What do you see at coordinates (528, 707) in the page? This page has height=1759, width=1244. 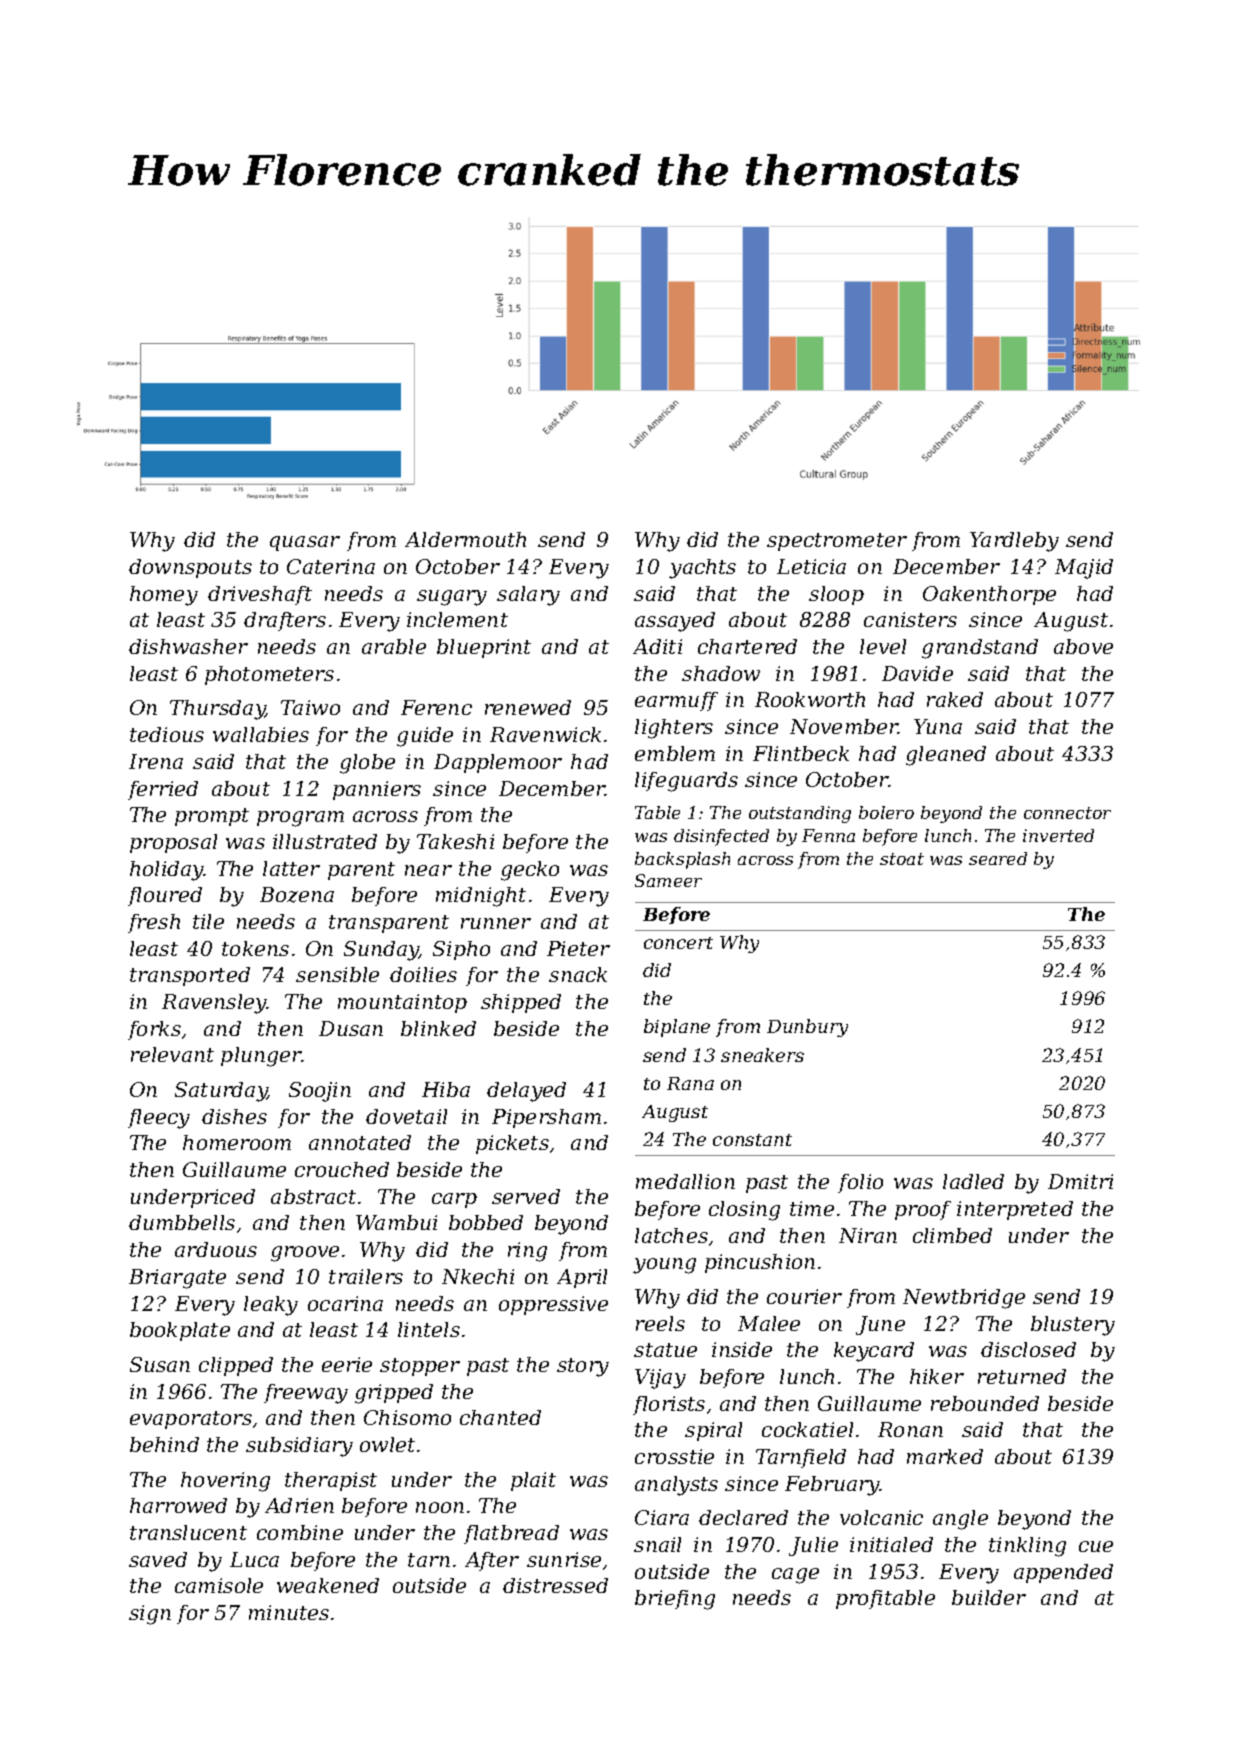 I see `renewed` at bounding box center [528, 707].
